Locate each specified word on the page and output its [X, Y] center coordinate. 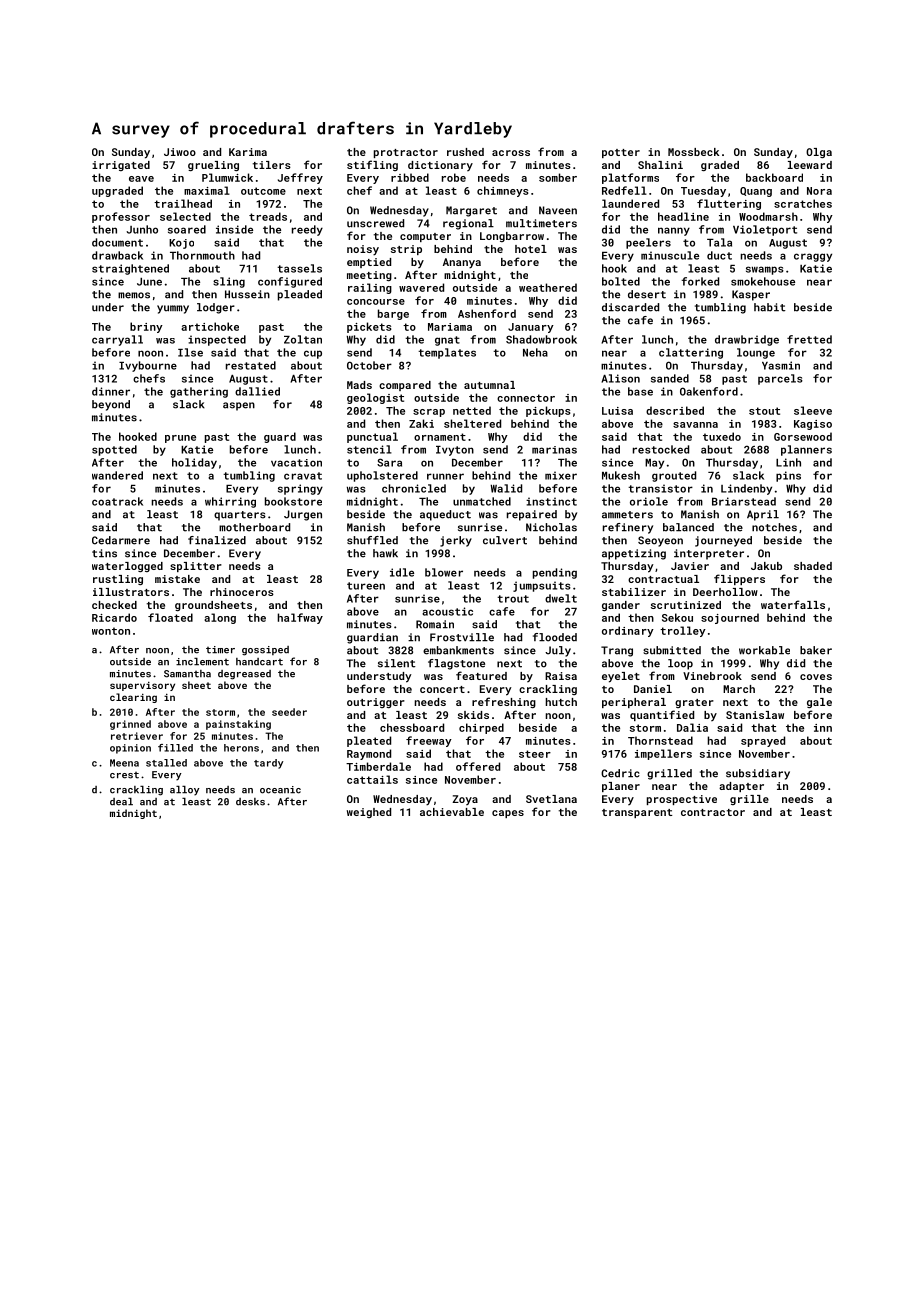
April [763, 515]
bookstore [293, 501]
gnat [447, 341]
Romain [435, 624]
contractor [713, 812]
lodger [216, 308]
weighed [369, 813]
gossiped [265, 651]
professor [121, 217]
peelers [648, 243]
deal [121, 802]
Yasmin [781, 365]
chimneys [503, 191]
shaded [813, 566]
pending [555, 573]
